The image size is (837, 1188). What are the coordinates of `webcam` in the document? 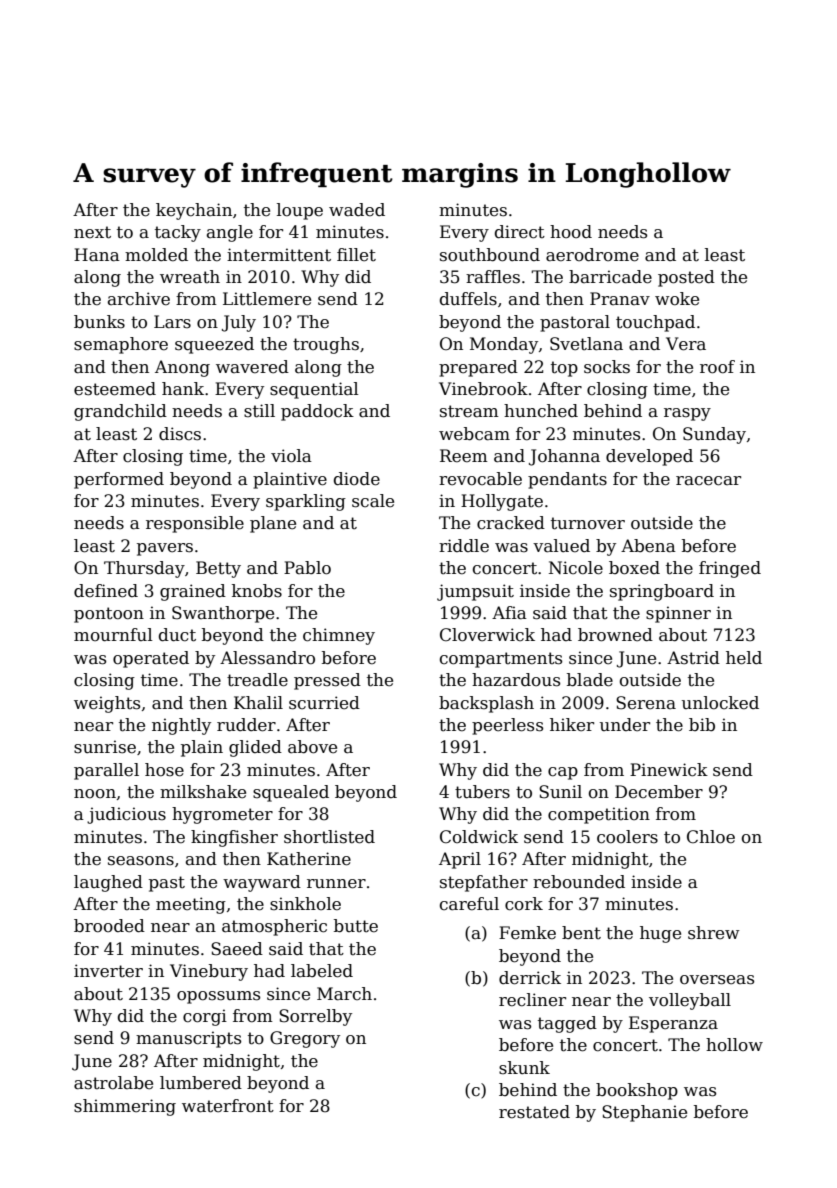 It's located at (474, 434).
